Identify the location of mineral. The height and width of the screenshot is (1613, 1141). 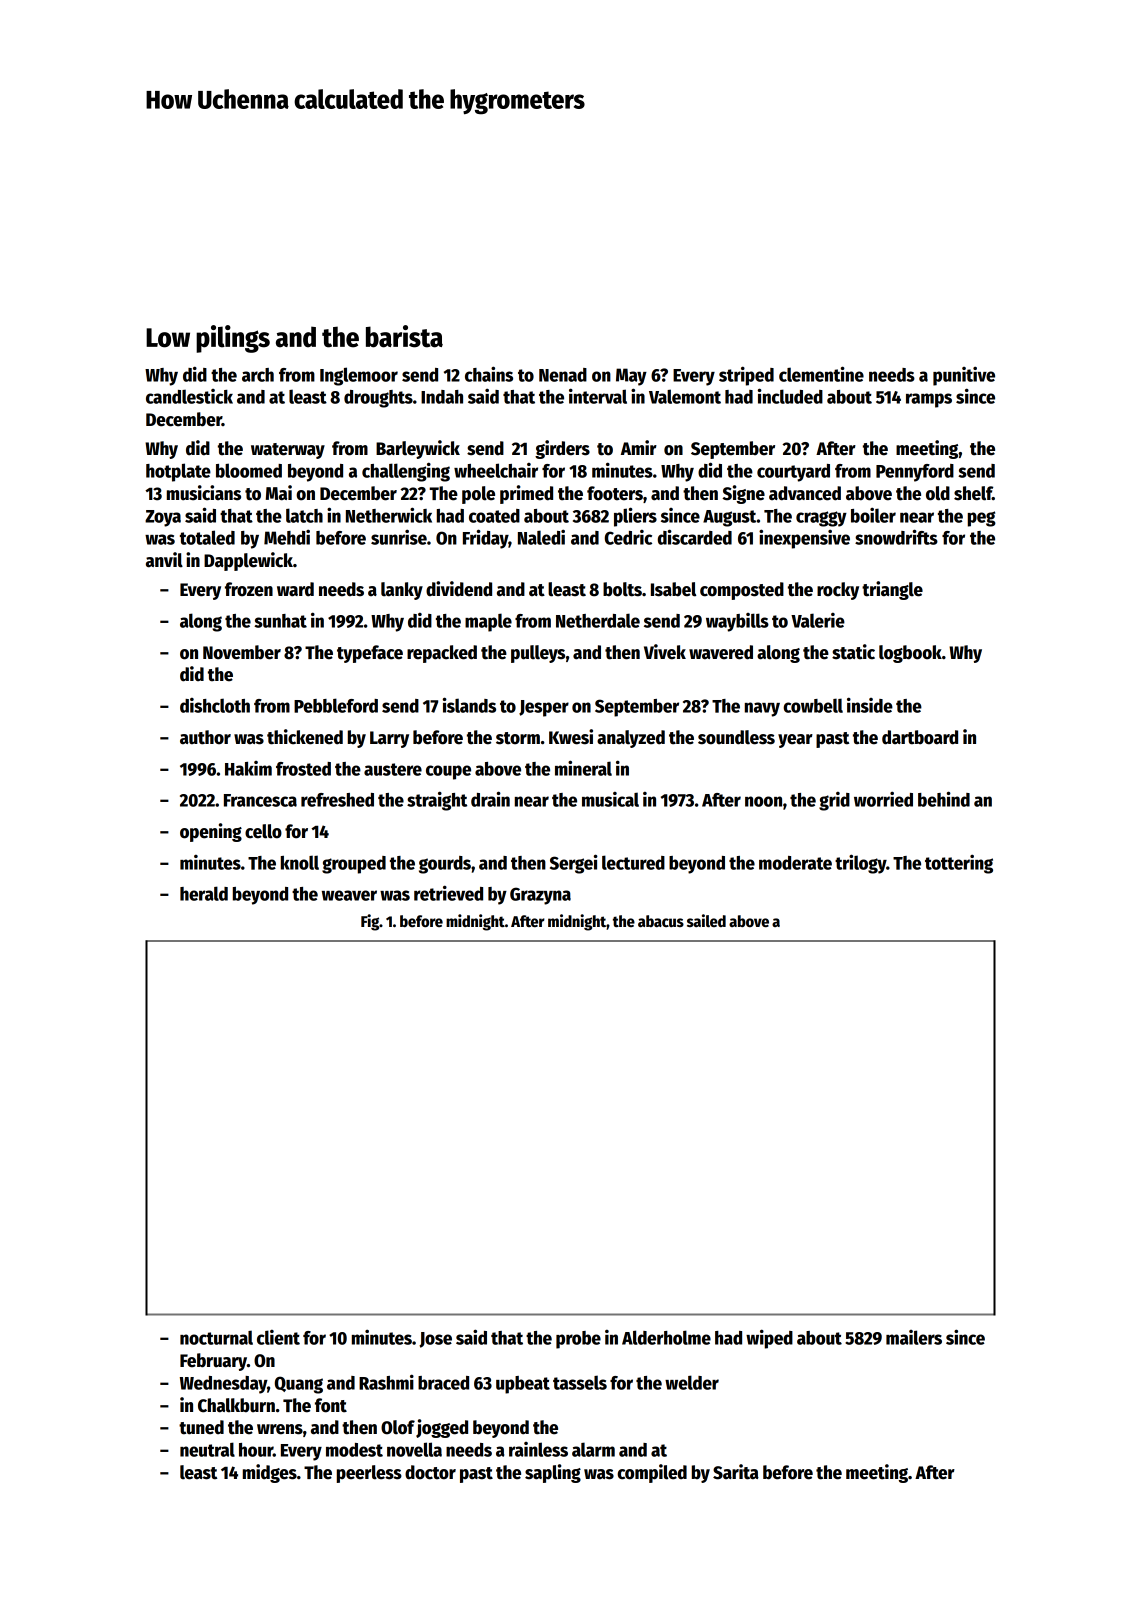
(583, 768).
